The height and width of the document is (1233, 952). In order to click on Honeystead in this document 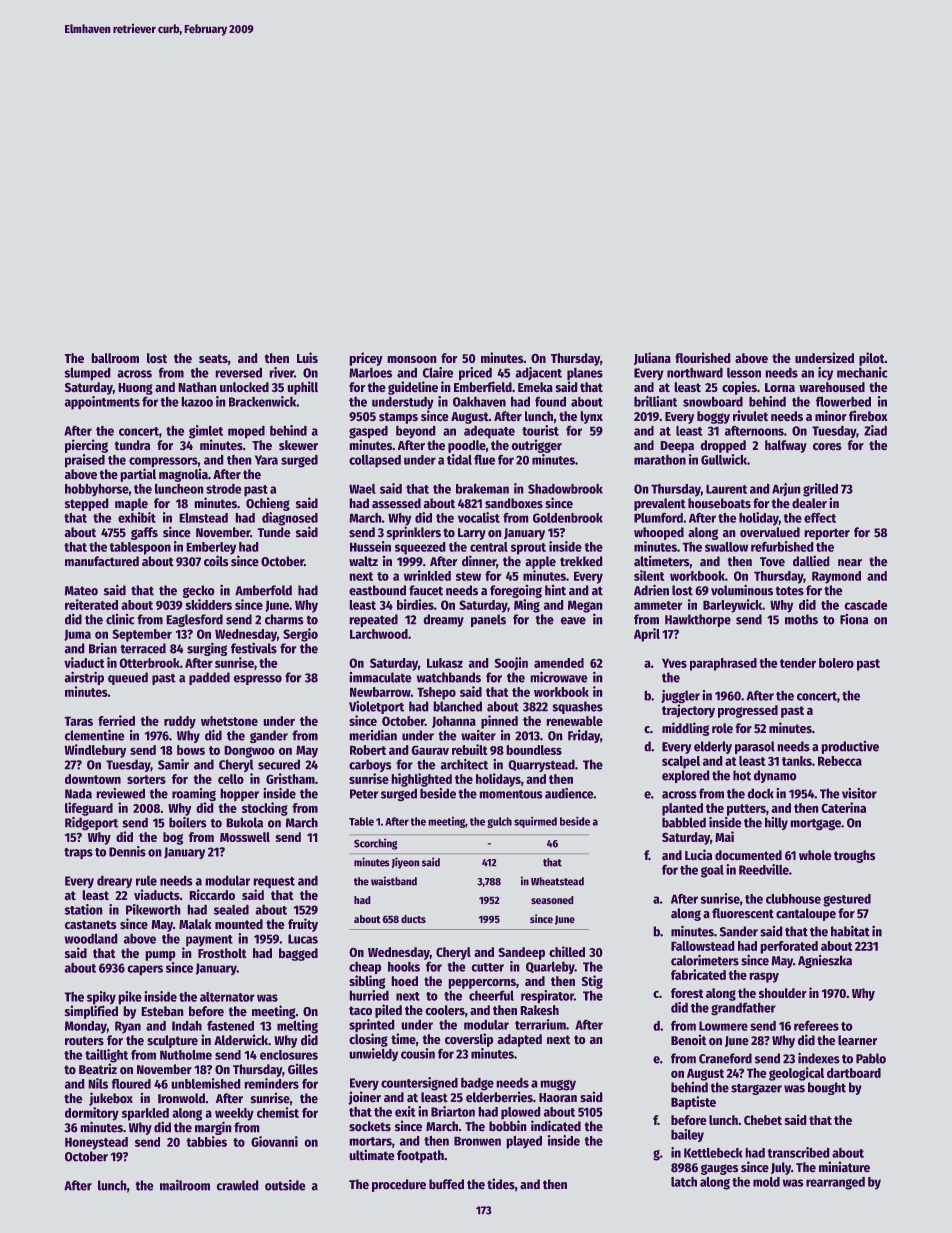, I will do `click(96, 1143)`.
